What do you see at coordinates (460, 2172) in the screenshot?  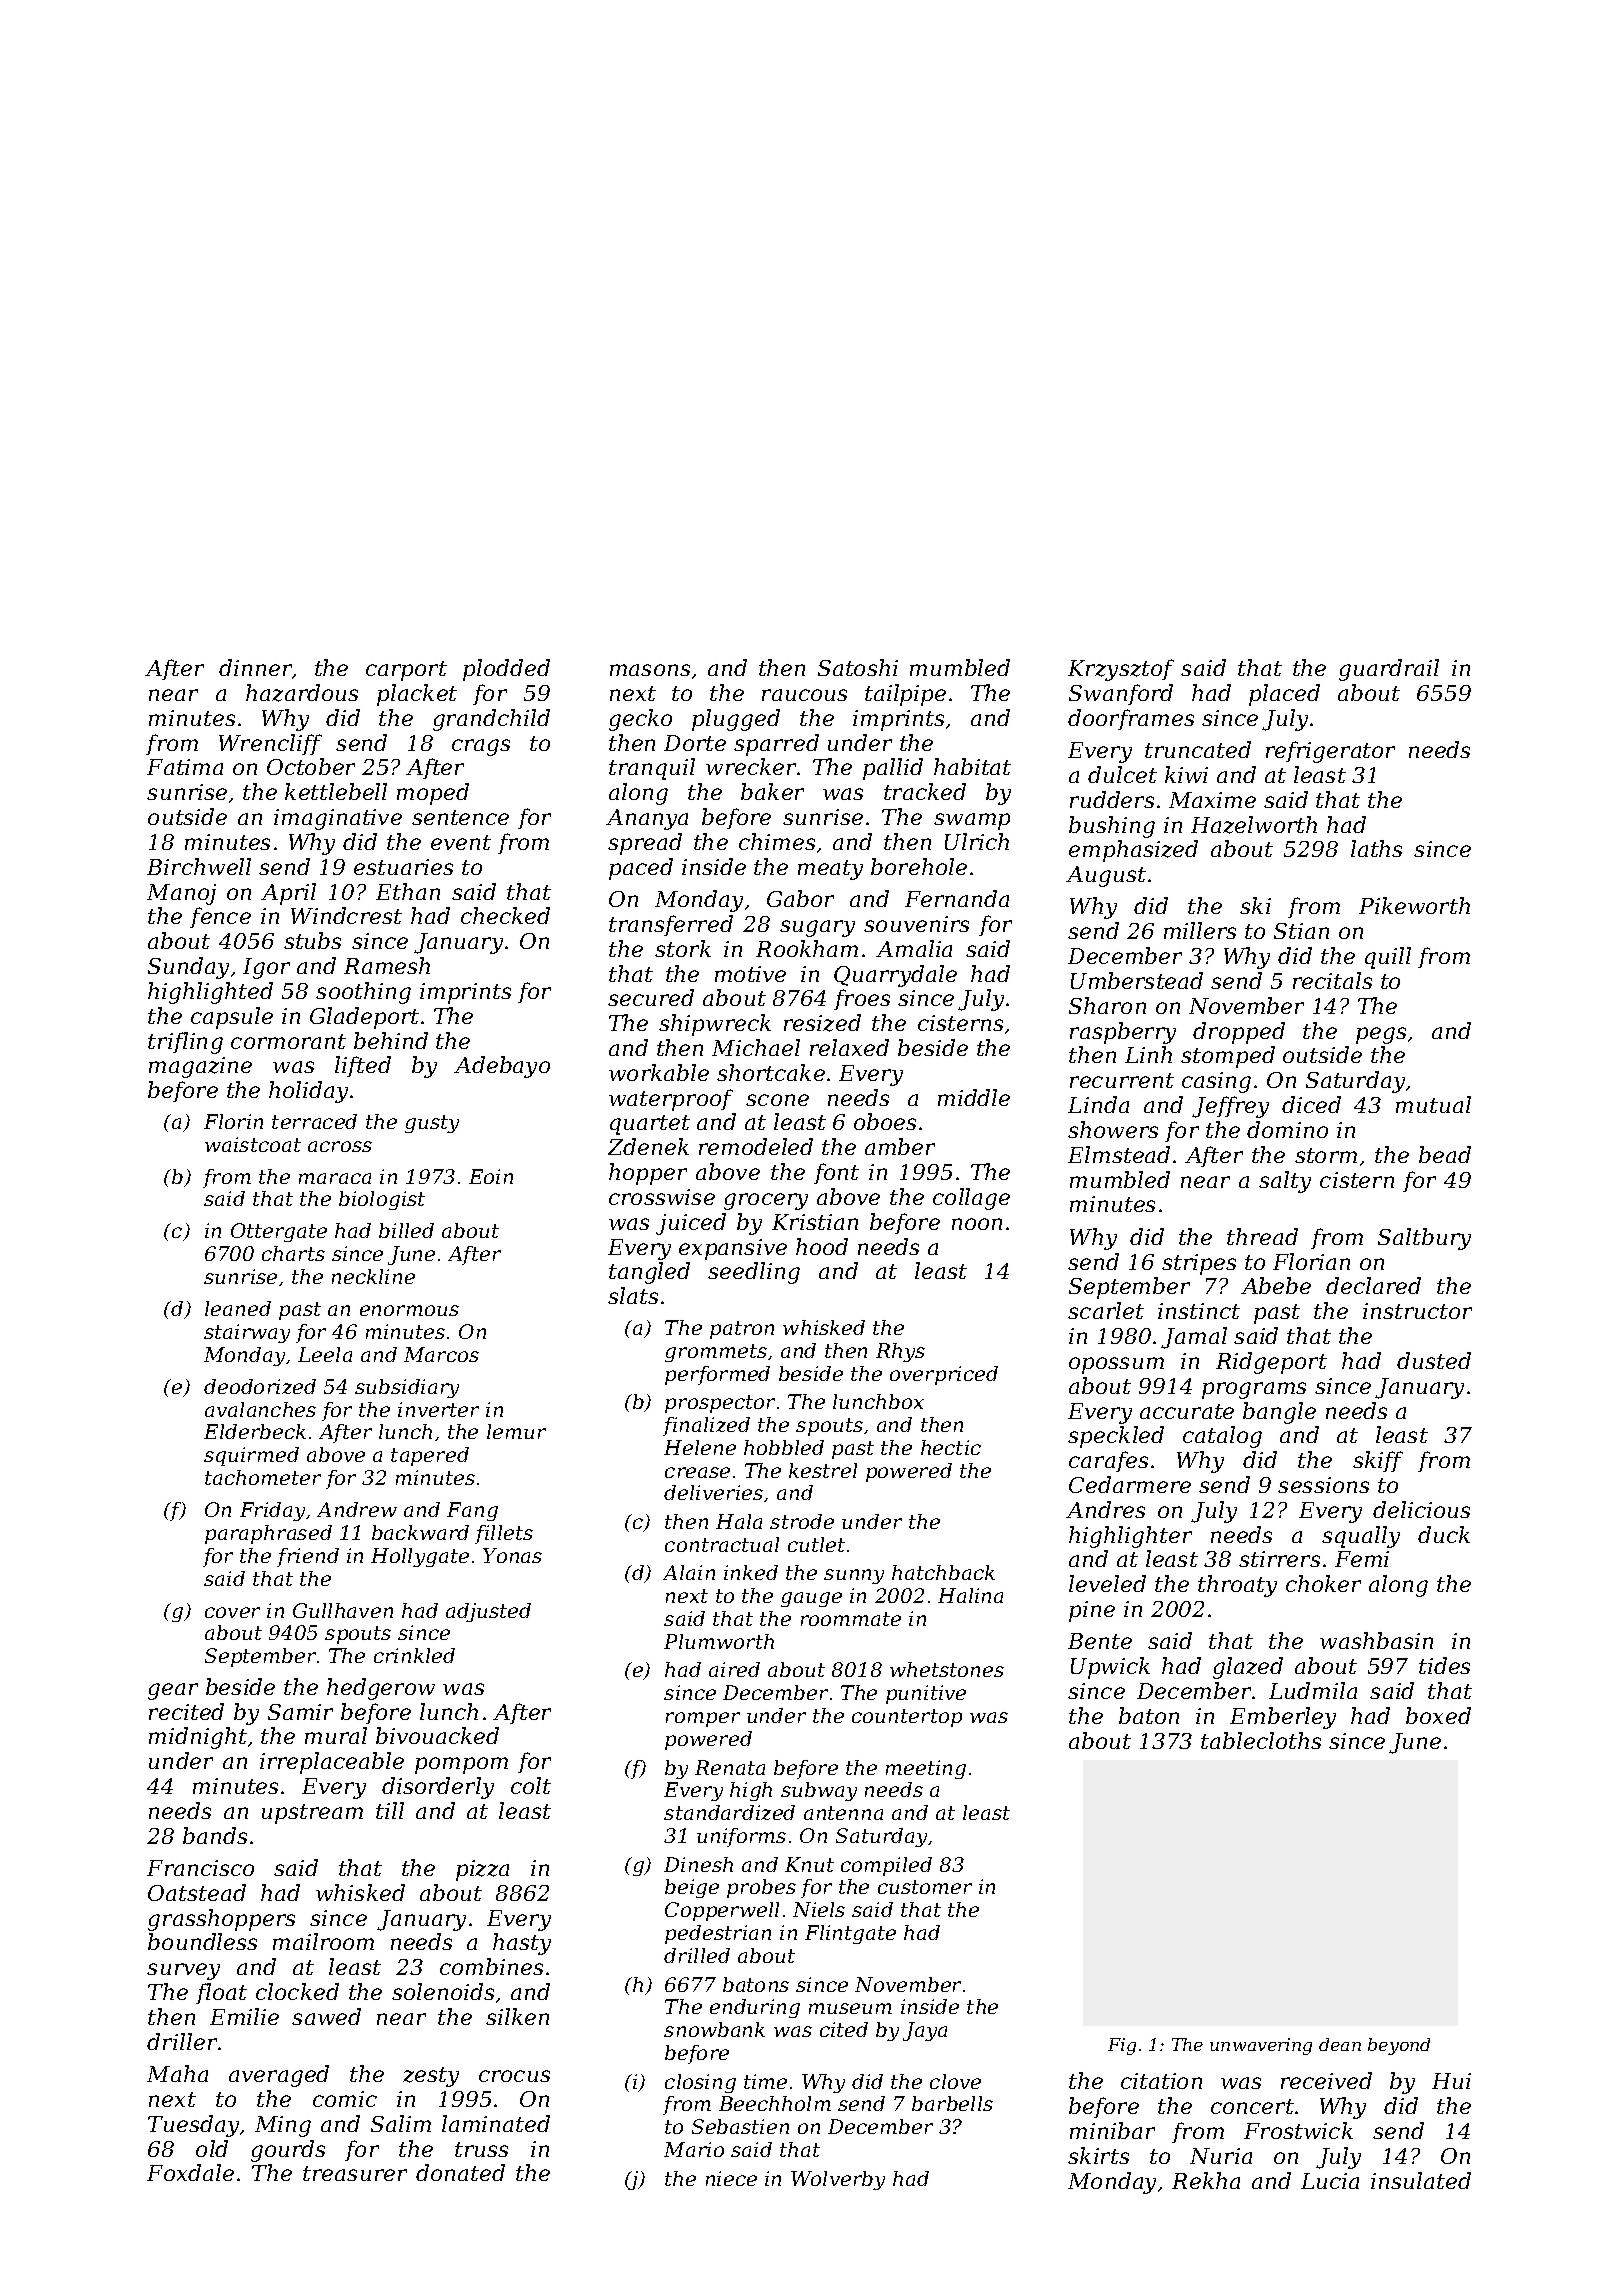 I see `donated` at bounding box center [460, 2172].
